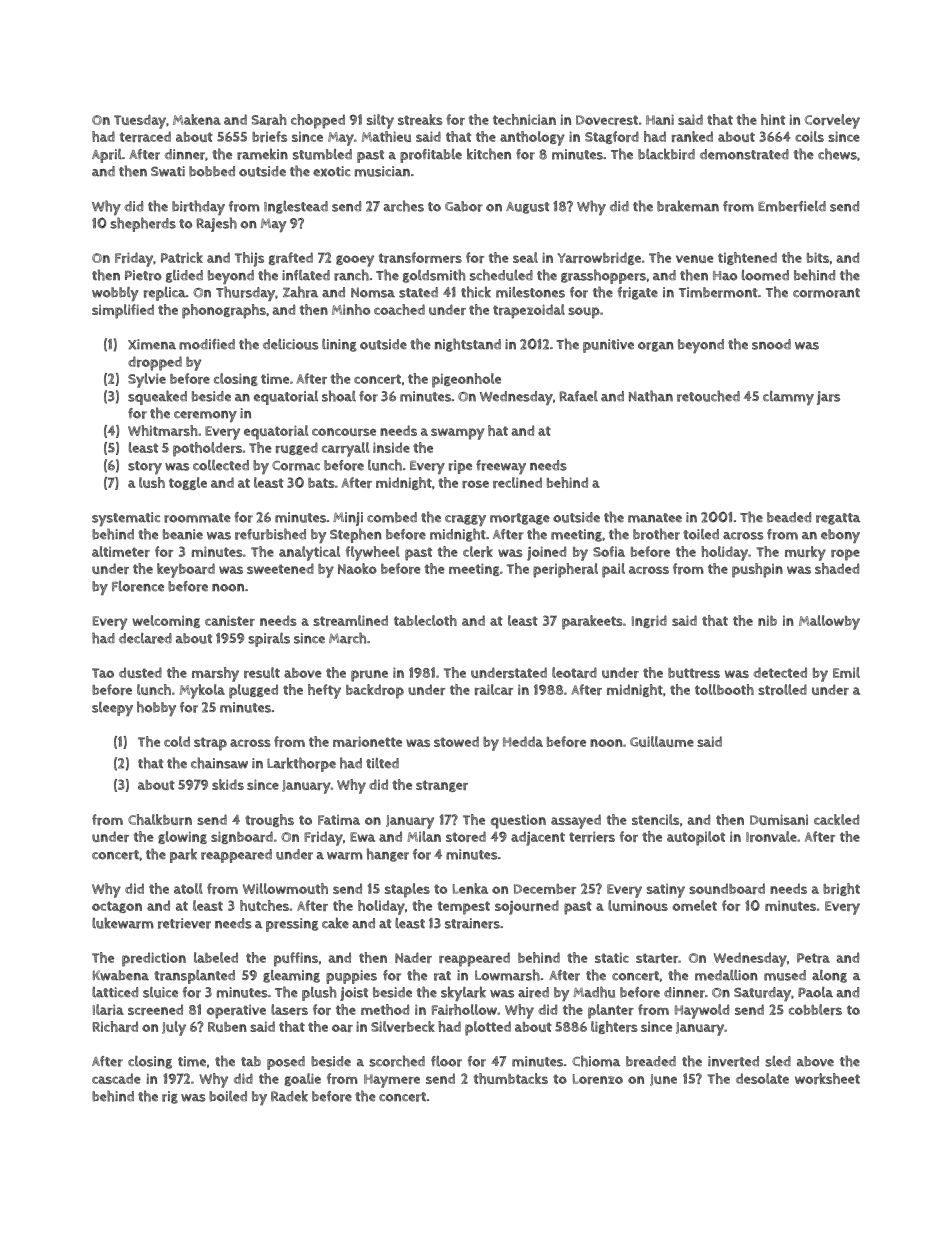 The width and height of the screenshot is (952, 1233). Describe the element at coordinates (126, 519) in the screenshot. I see `systematic` at that location.
